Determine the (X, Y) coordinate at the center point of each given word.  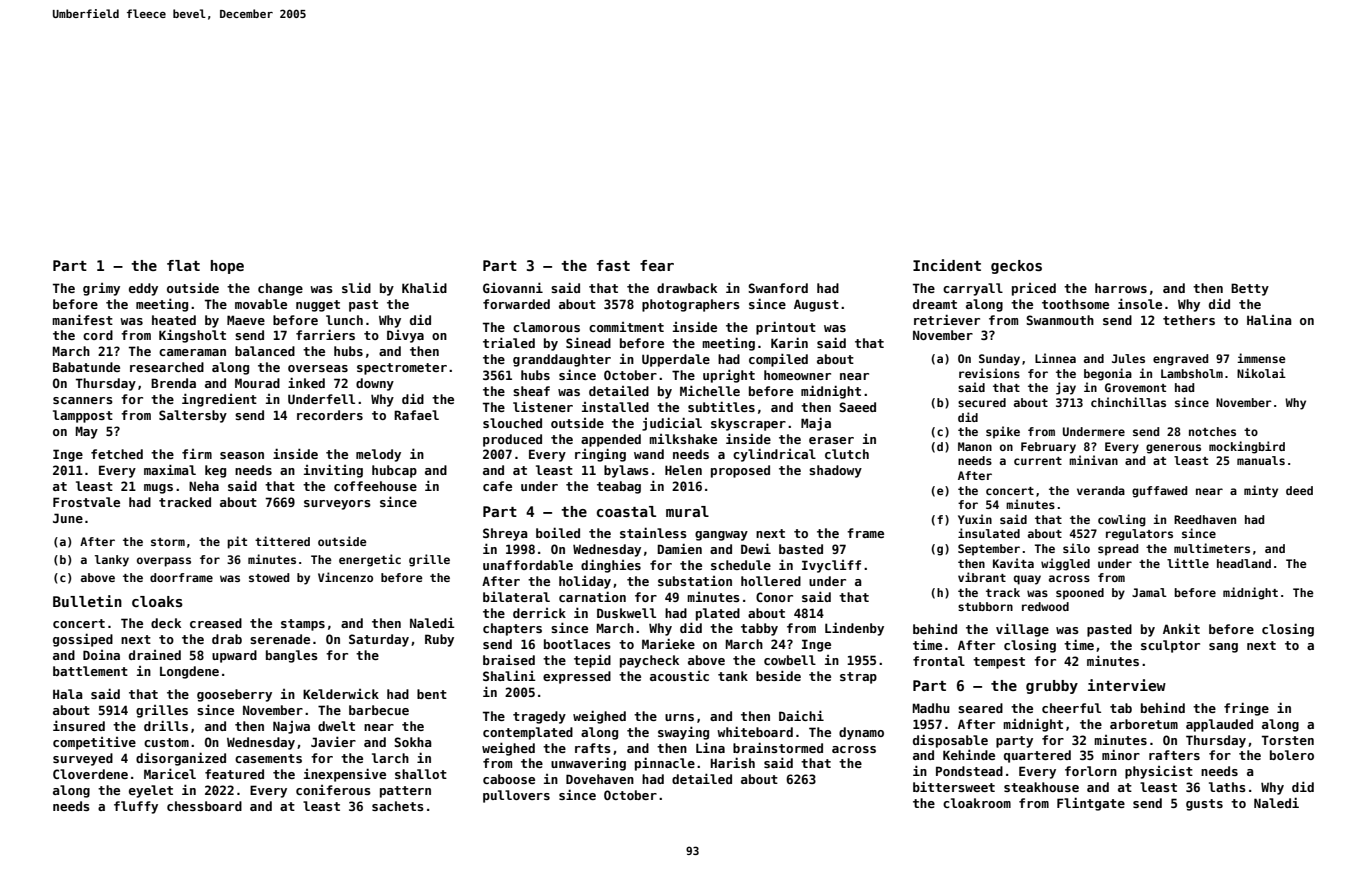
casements (268, 758)
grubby (1052, 687)
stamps (303, 625)
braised (509, 660)
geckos (1016, 267)
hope (227, 267)
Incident (947, 265)
